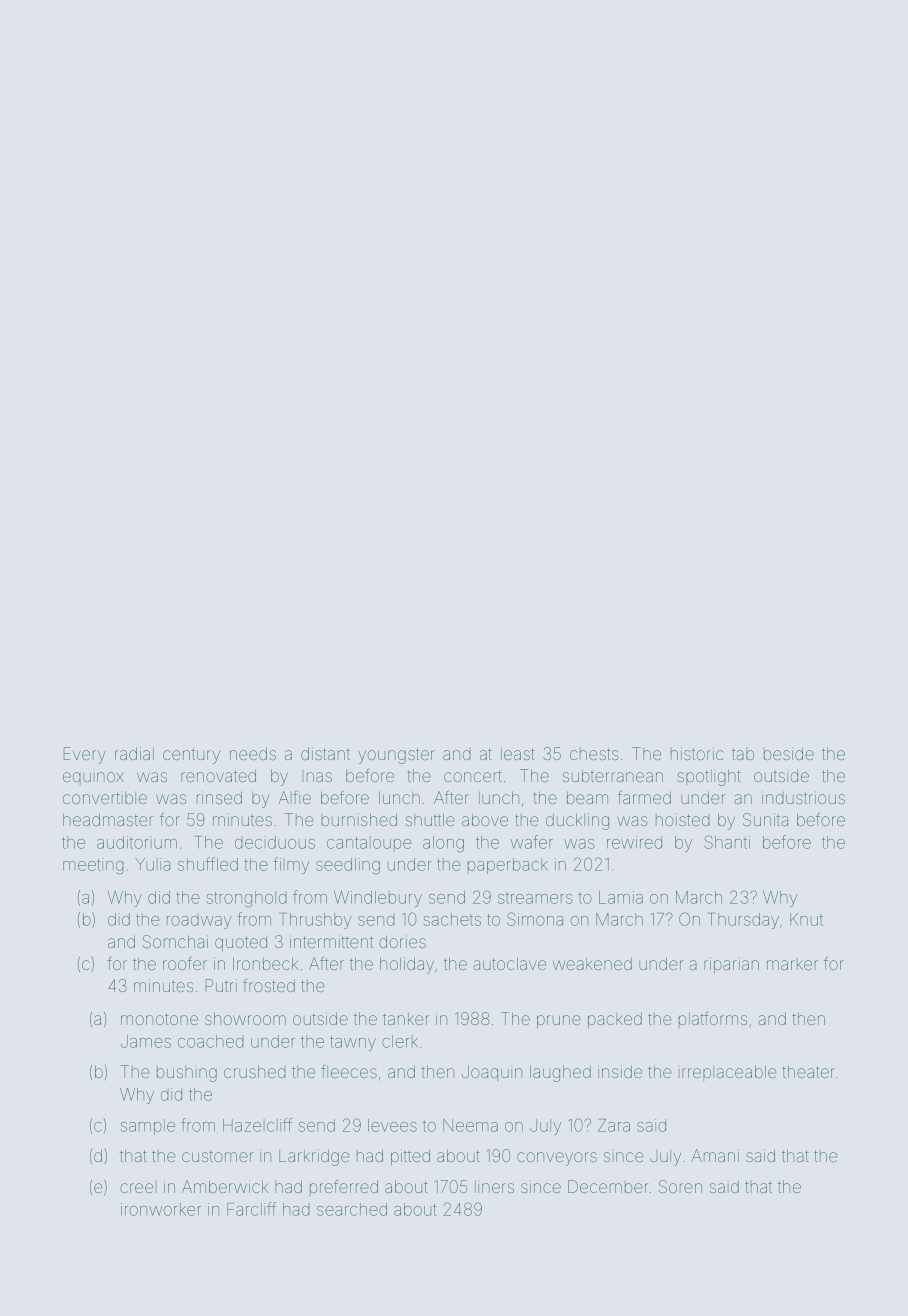  Describe the element at coordinates (473, 776) in the page. I see `concert` at that location.
